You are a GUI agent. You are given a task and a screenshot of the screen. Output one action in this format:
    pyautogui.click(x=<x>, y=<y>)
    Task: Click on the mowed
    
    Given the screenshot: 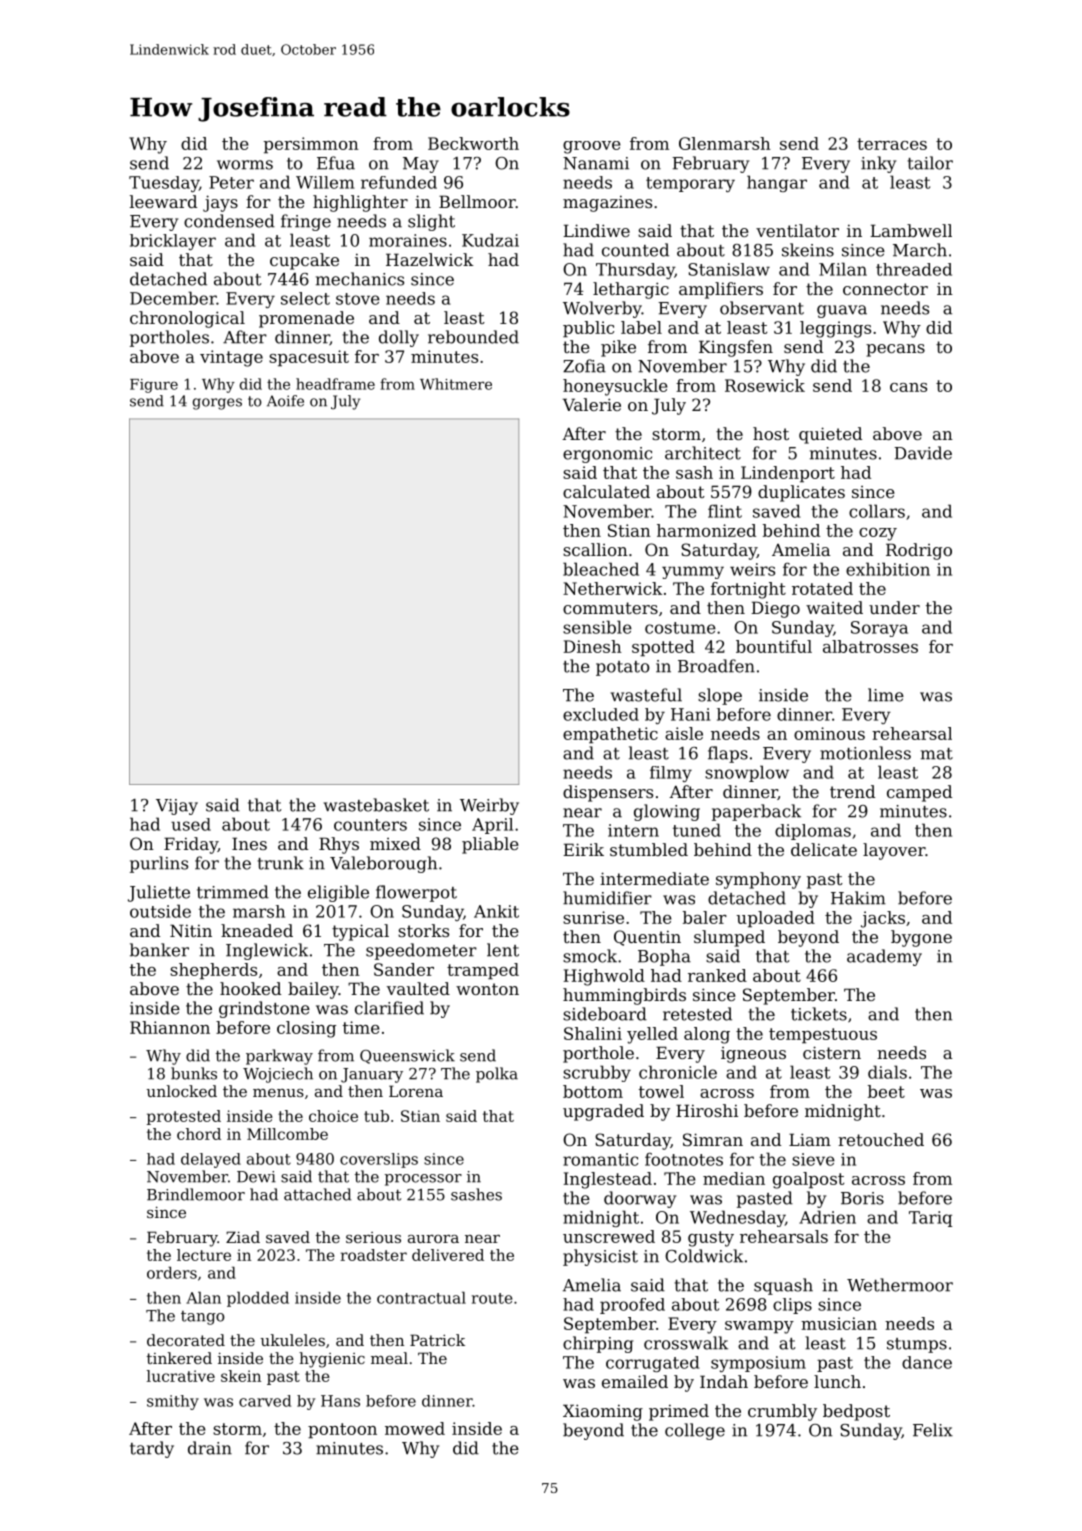 What is the action you would take?
    pyautogui.click(x=415, y=1428)
